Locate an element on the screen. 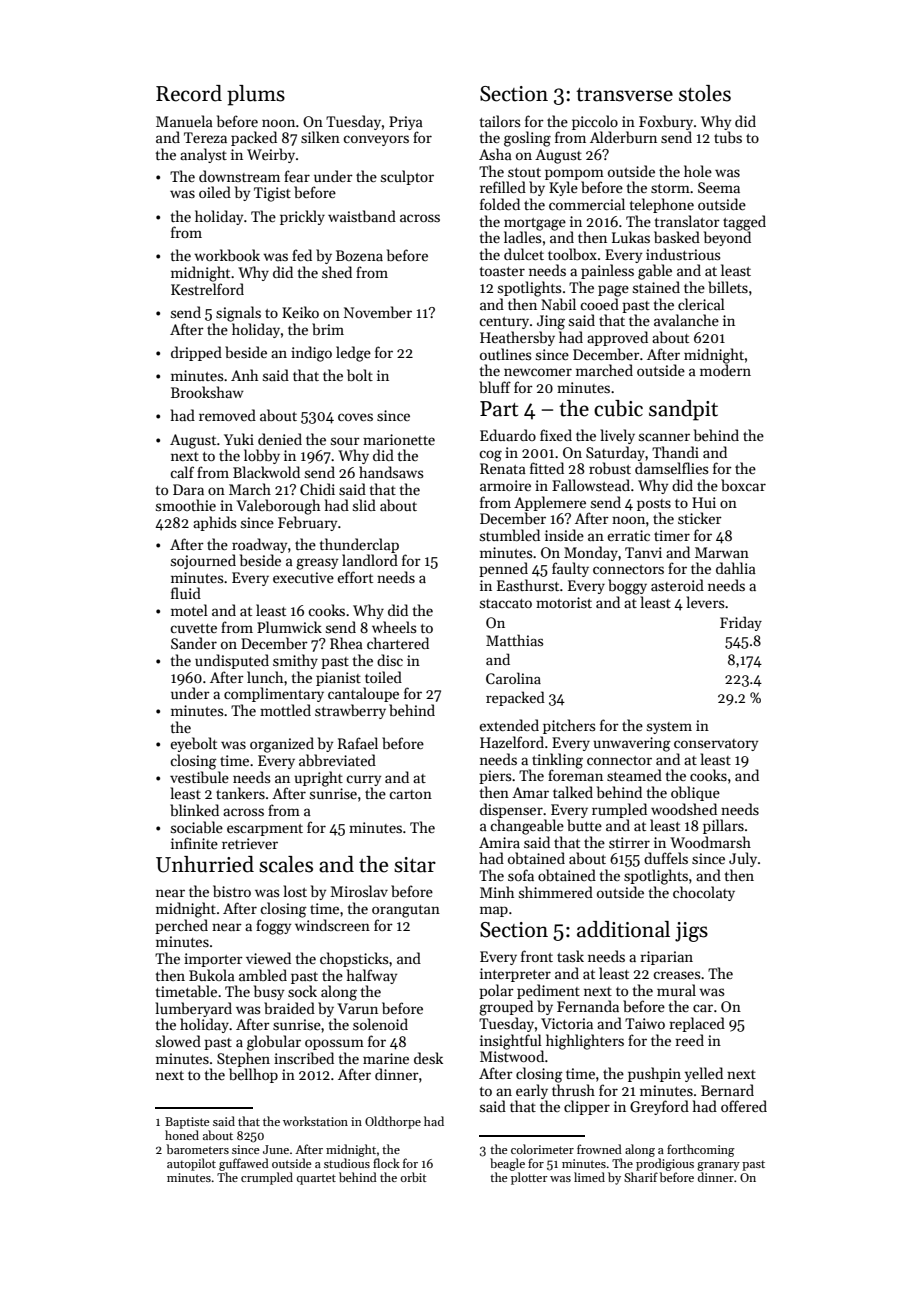  steamed is located at coordinates (634, 775).
